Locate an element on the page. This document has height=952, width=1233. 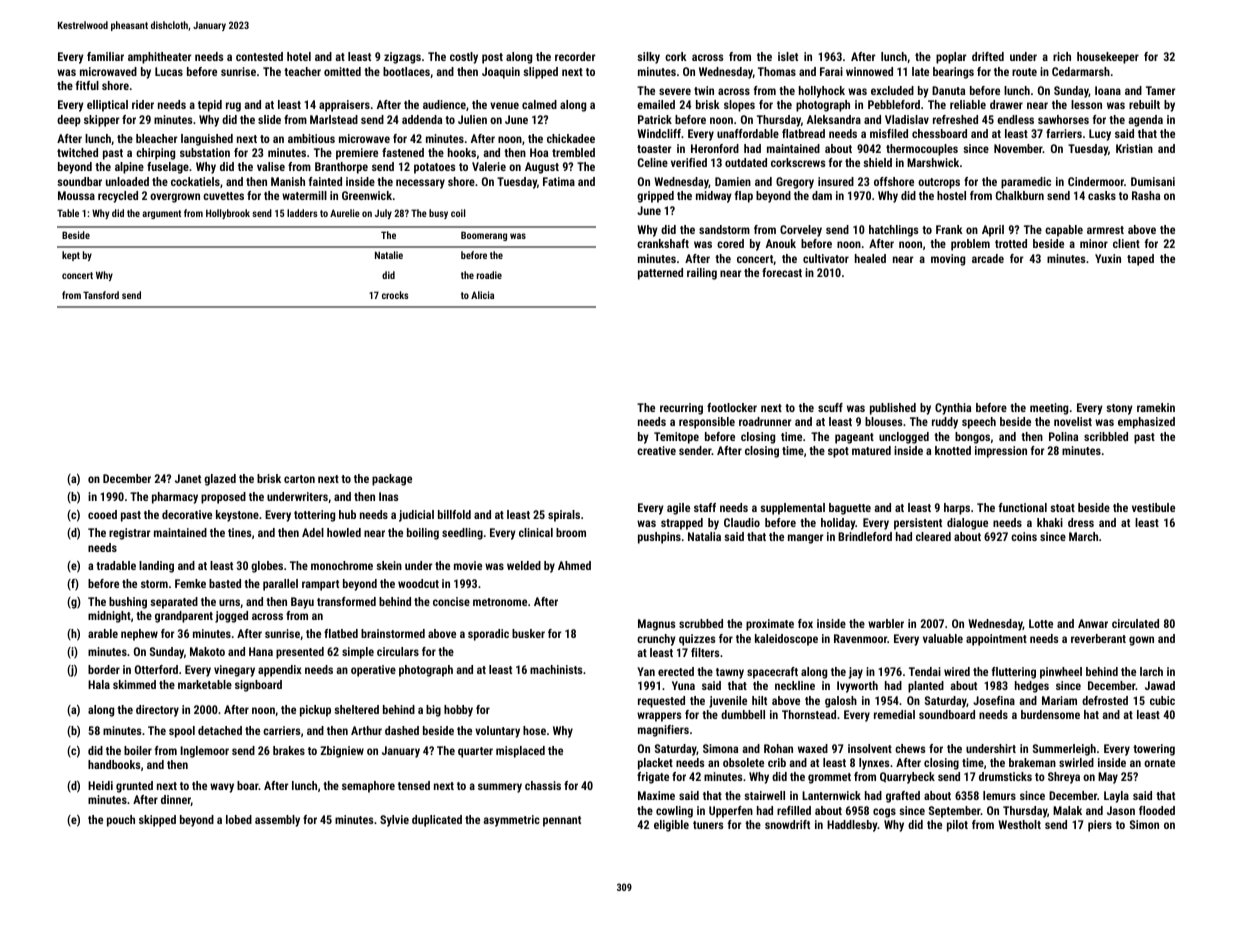
package is located at coordinates (392, 480).
